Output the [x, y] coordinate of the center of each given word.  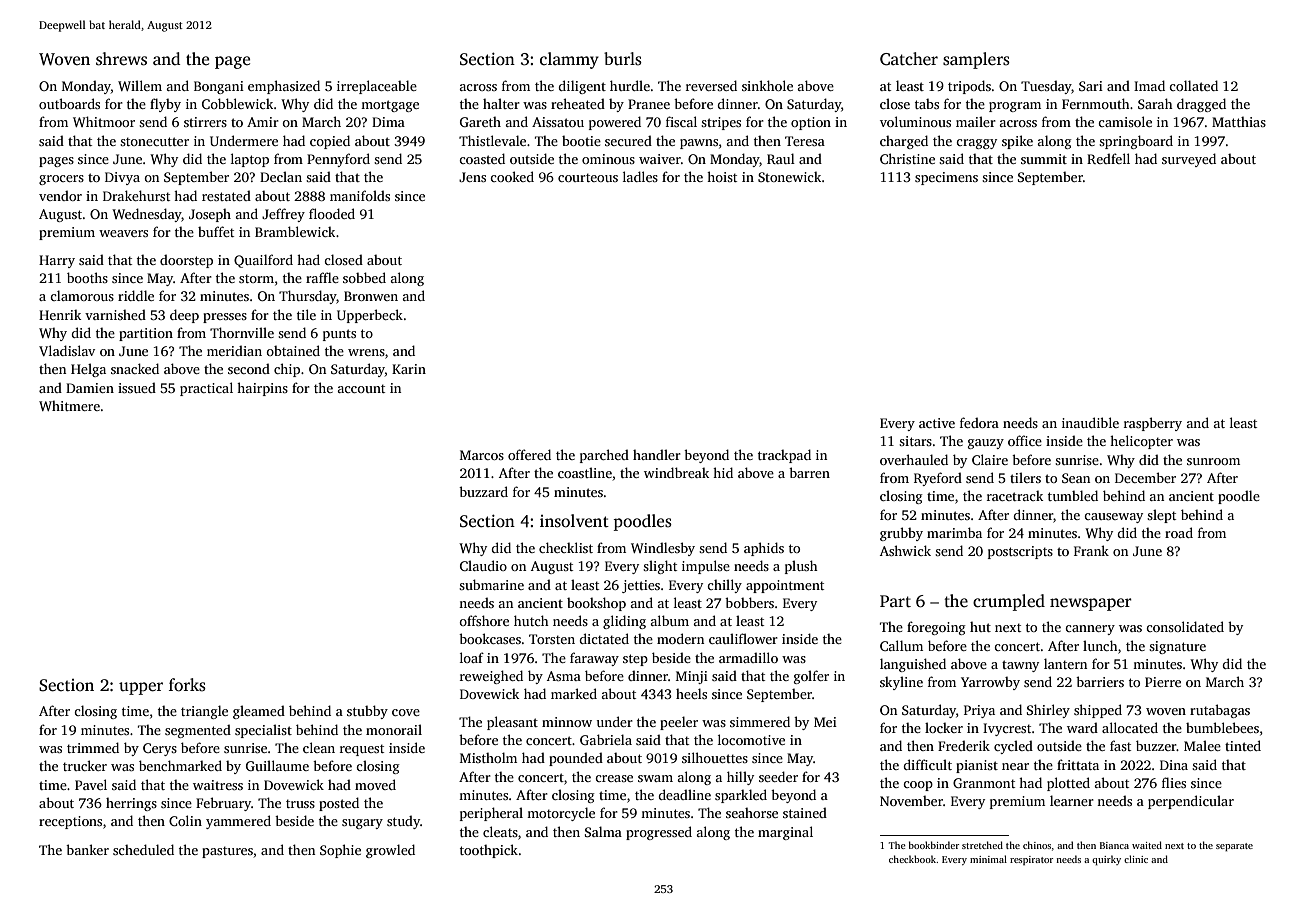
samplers [976, 60]
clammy [569, 60]
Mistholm [488, 757]
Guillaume [277, 765]
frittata [1078, 764]
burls [623, 59]
